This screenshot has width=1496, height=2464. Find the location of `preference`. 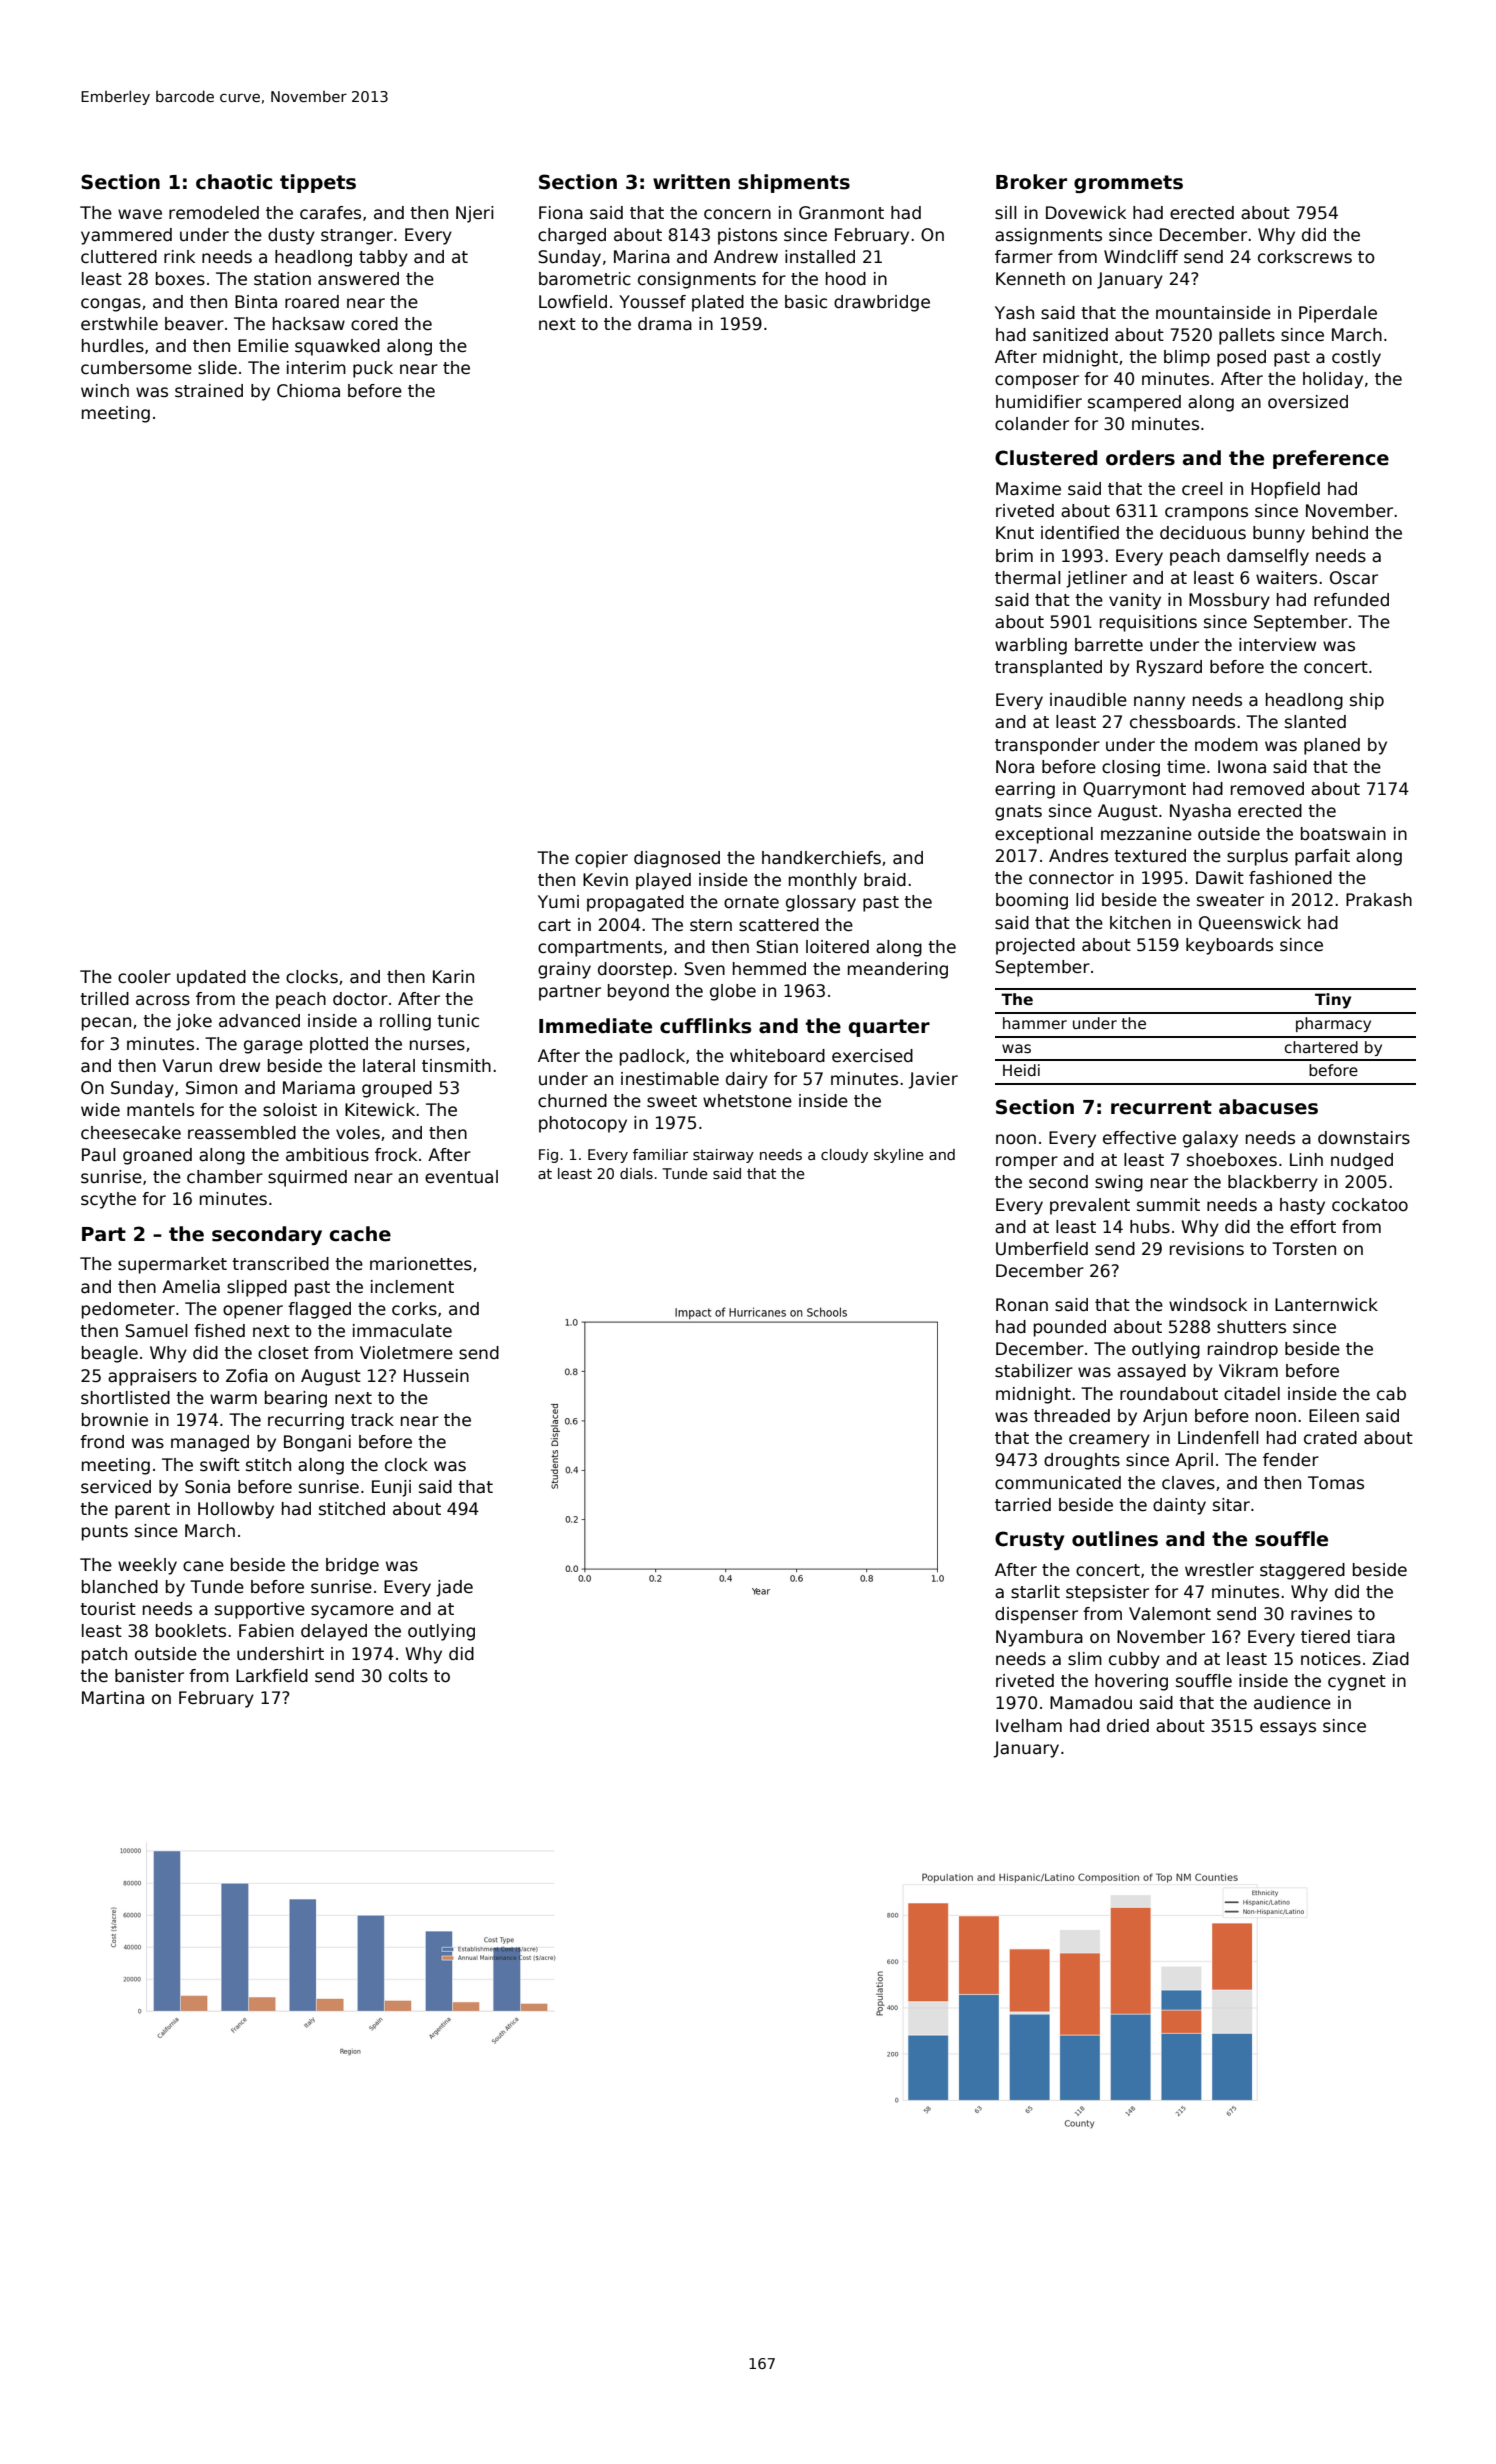

preference is located at coordinates (1331, 459).
